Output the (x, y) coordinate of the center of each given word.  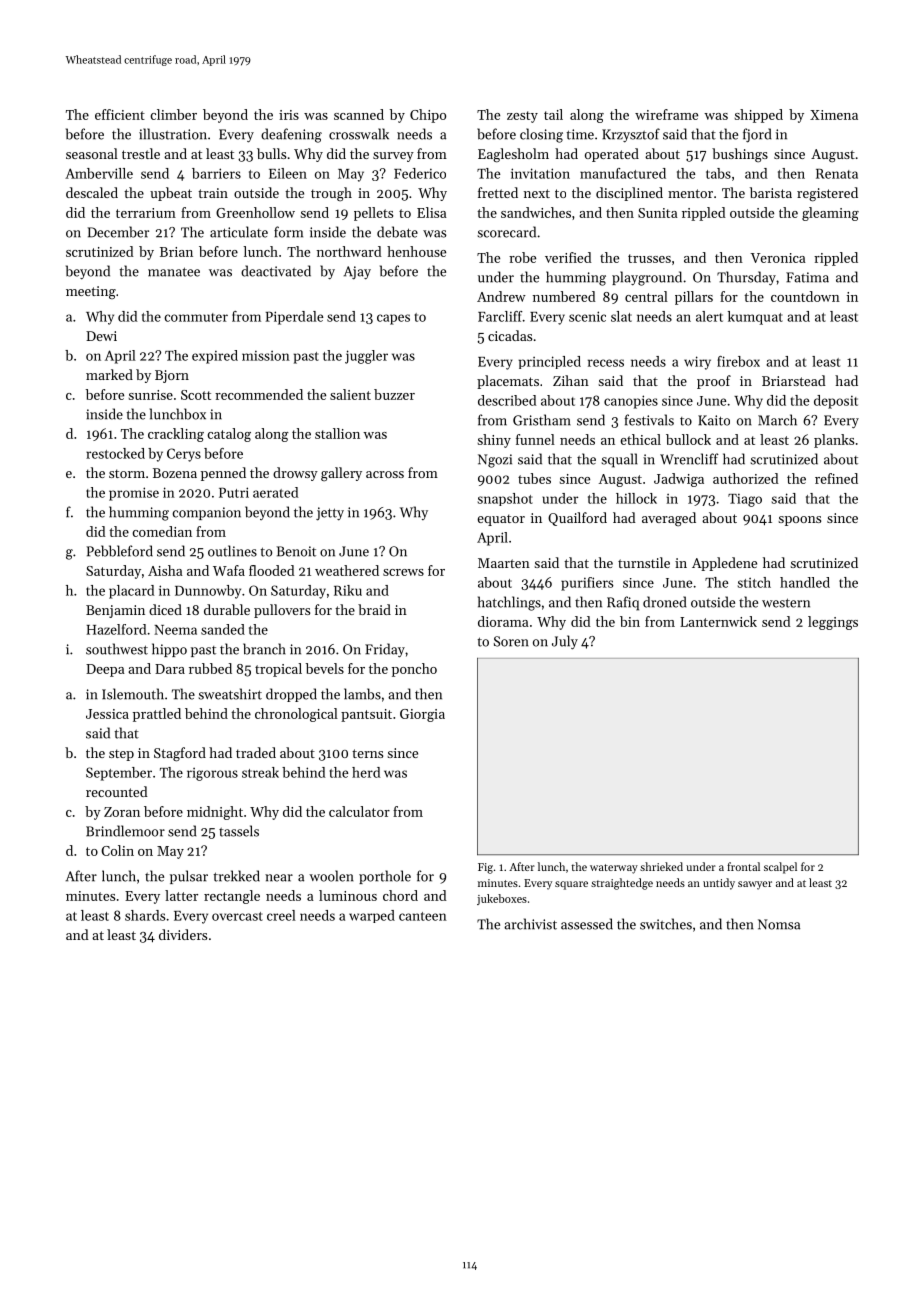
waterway (614, 869)
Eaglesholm (513, 155)
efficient (120, 114)
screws (403, 572)
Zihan (571, 380)
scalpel (780, 868)
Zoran (122, 812)
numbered (564, 296)
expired (215, 357)
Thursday (746, 278)
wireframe (666, 114)
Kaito (714, 420)
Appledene (724, 564)
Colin (117, 850)
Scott (196, 395)
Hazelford (116, 629)
